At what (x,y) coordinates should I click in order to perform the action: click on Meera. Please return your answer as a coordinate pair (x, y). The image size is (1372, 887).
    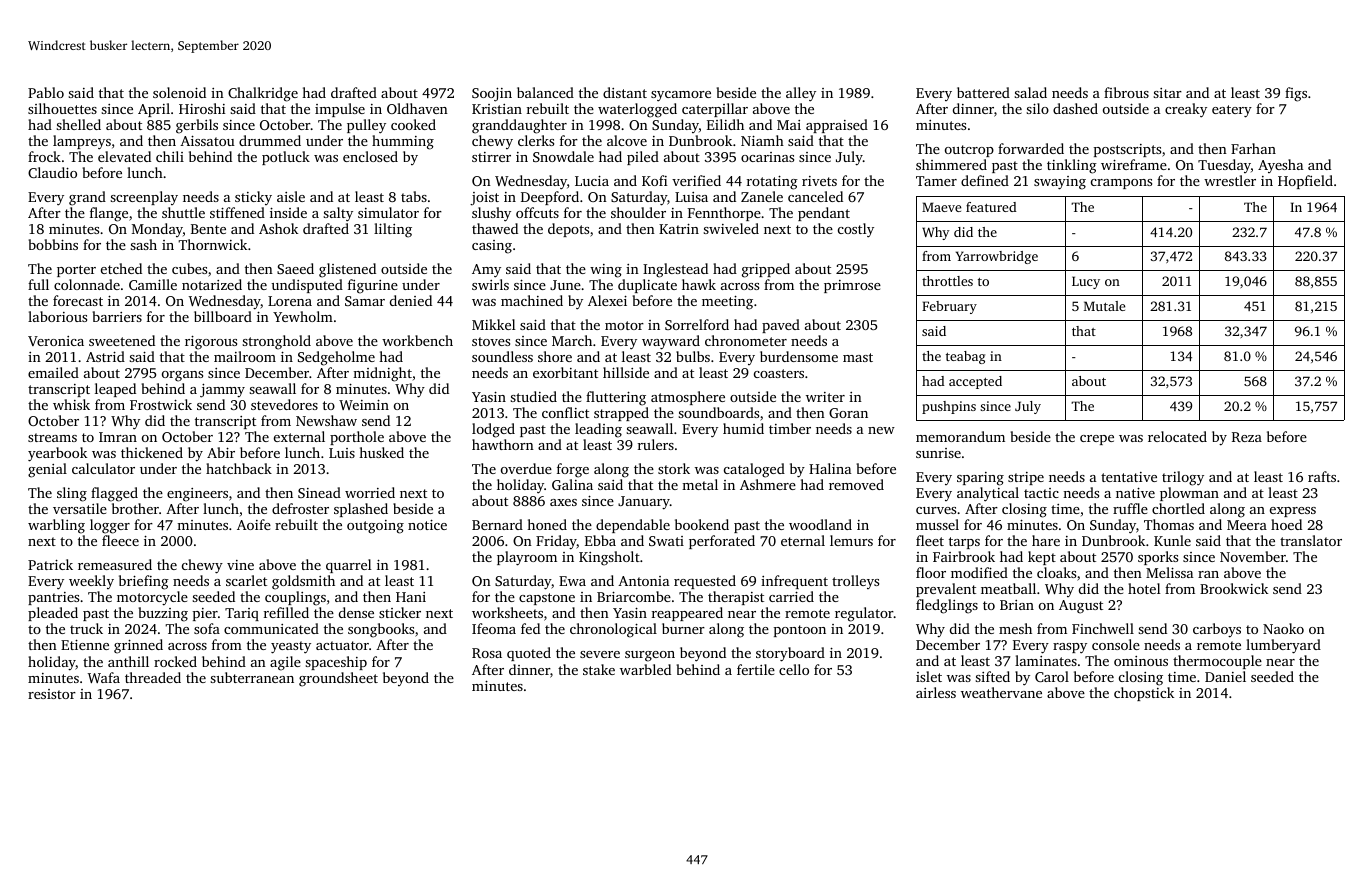
    Looking at the image, I should click on (1247, 525).
